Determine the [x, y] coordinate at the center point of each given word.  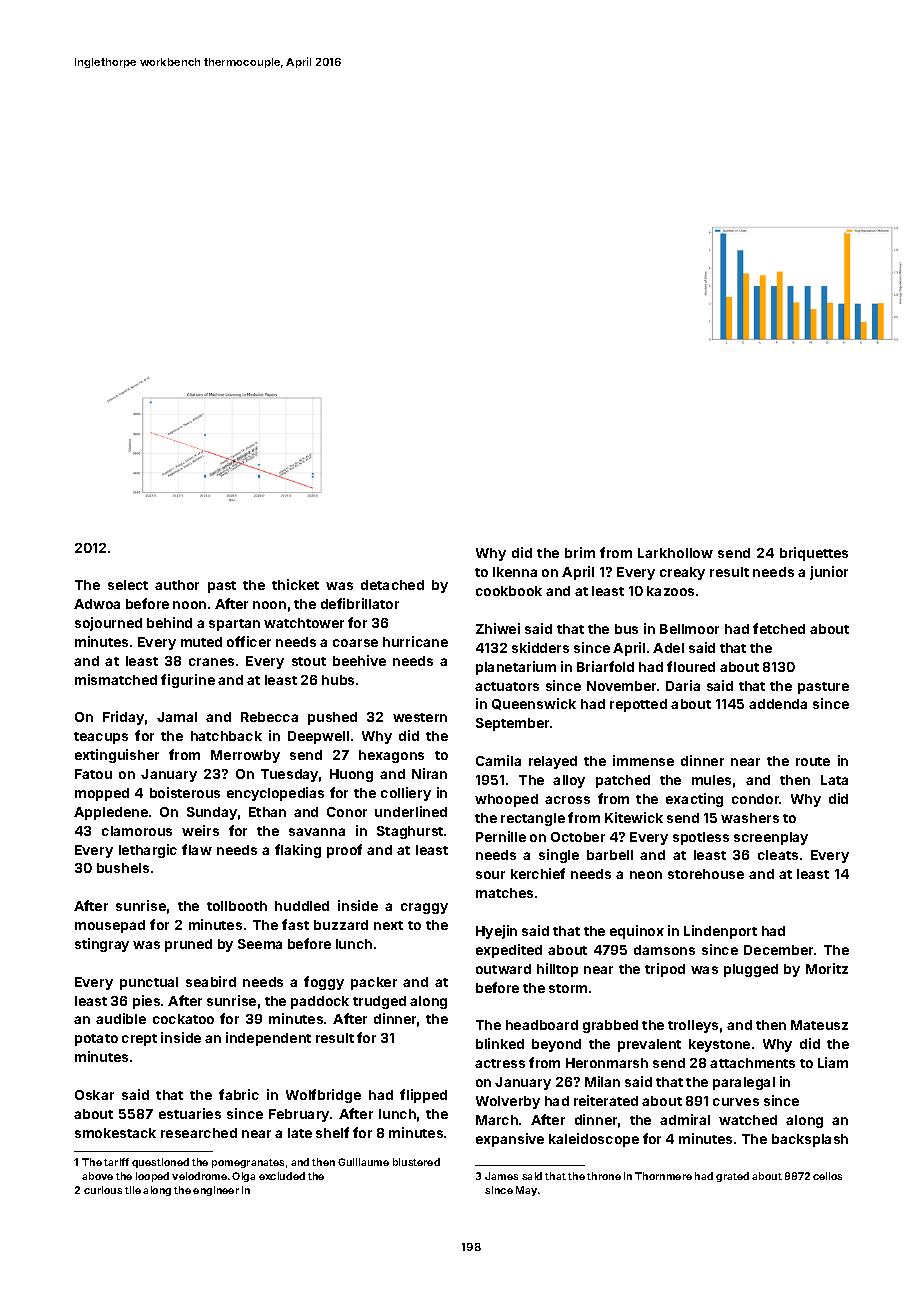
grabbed [610, 1026]
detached [392, 585]
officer [249, 641]
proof [344, 851]
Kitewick [634, 817]
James [501, 1176]
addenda [778, 704]
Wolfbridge [323, 1096]
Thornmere [663, 1176]
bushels [123, 868]
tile [133, 1190]
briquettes [814, 554]
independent [268, 1039]
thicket [295, 584]
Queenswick [534, 704]
